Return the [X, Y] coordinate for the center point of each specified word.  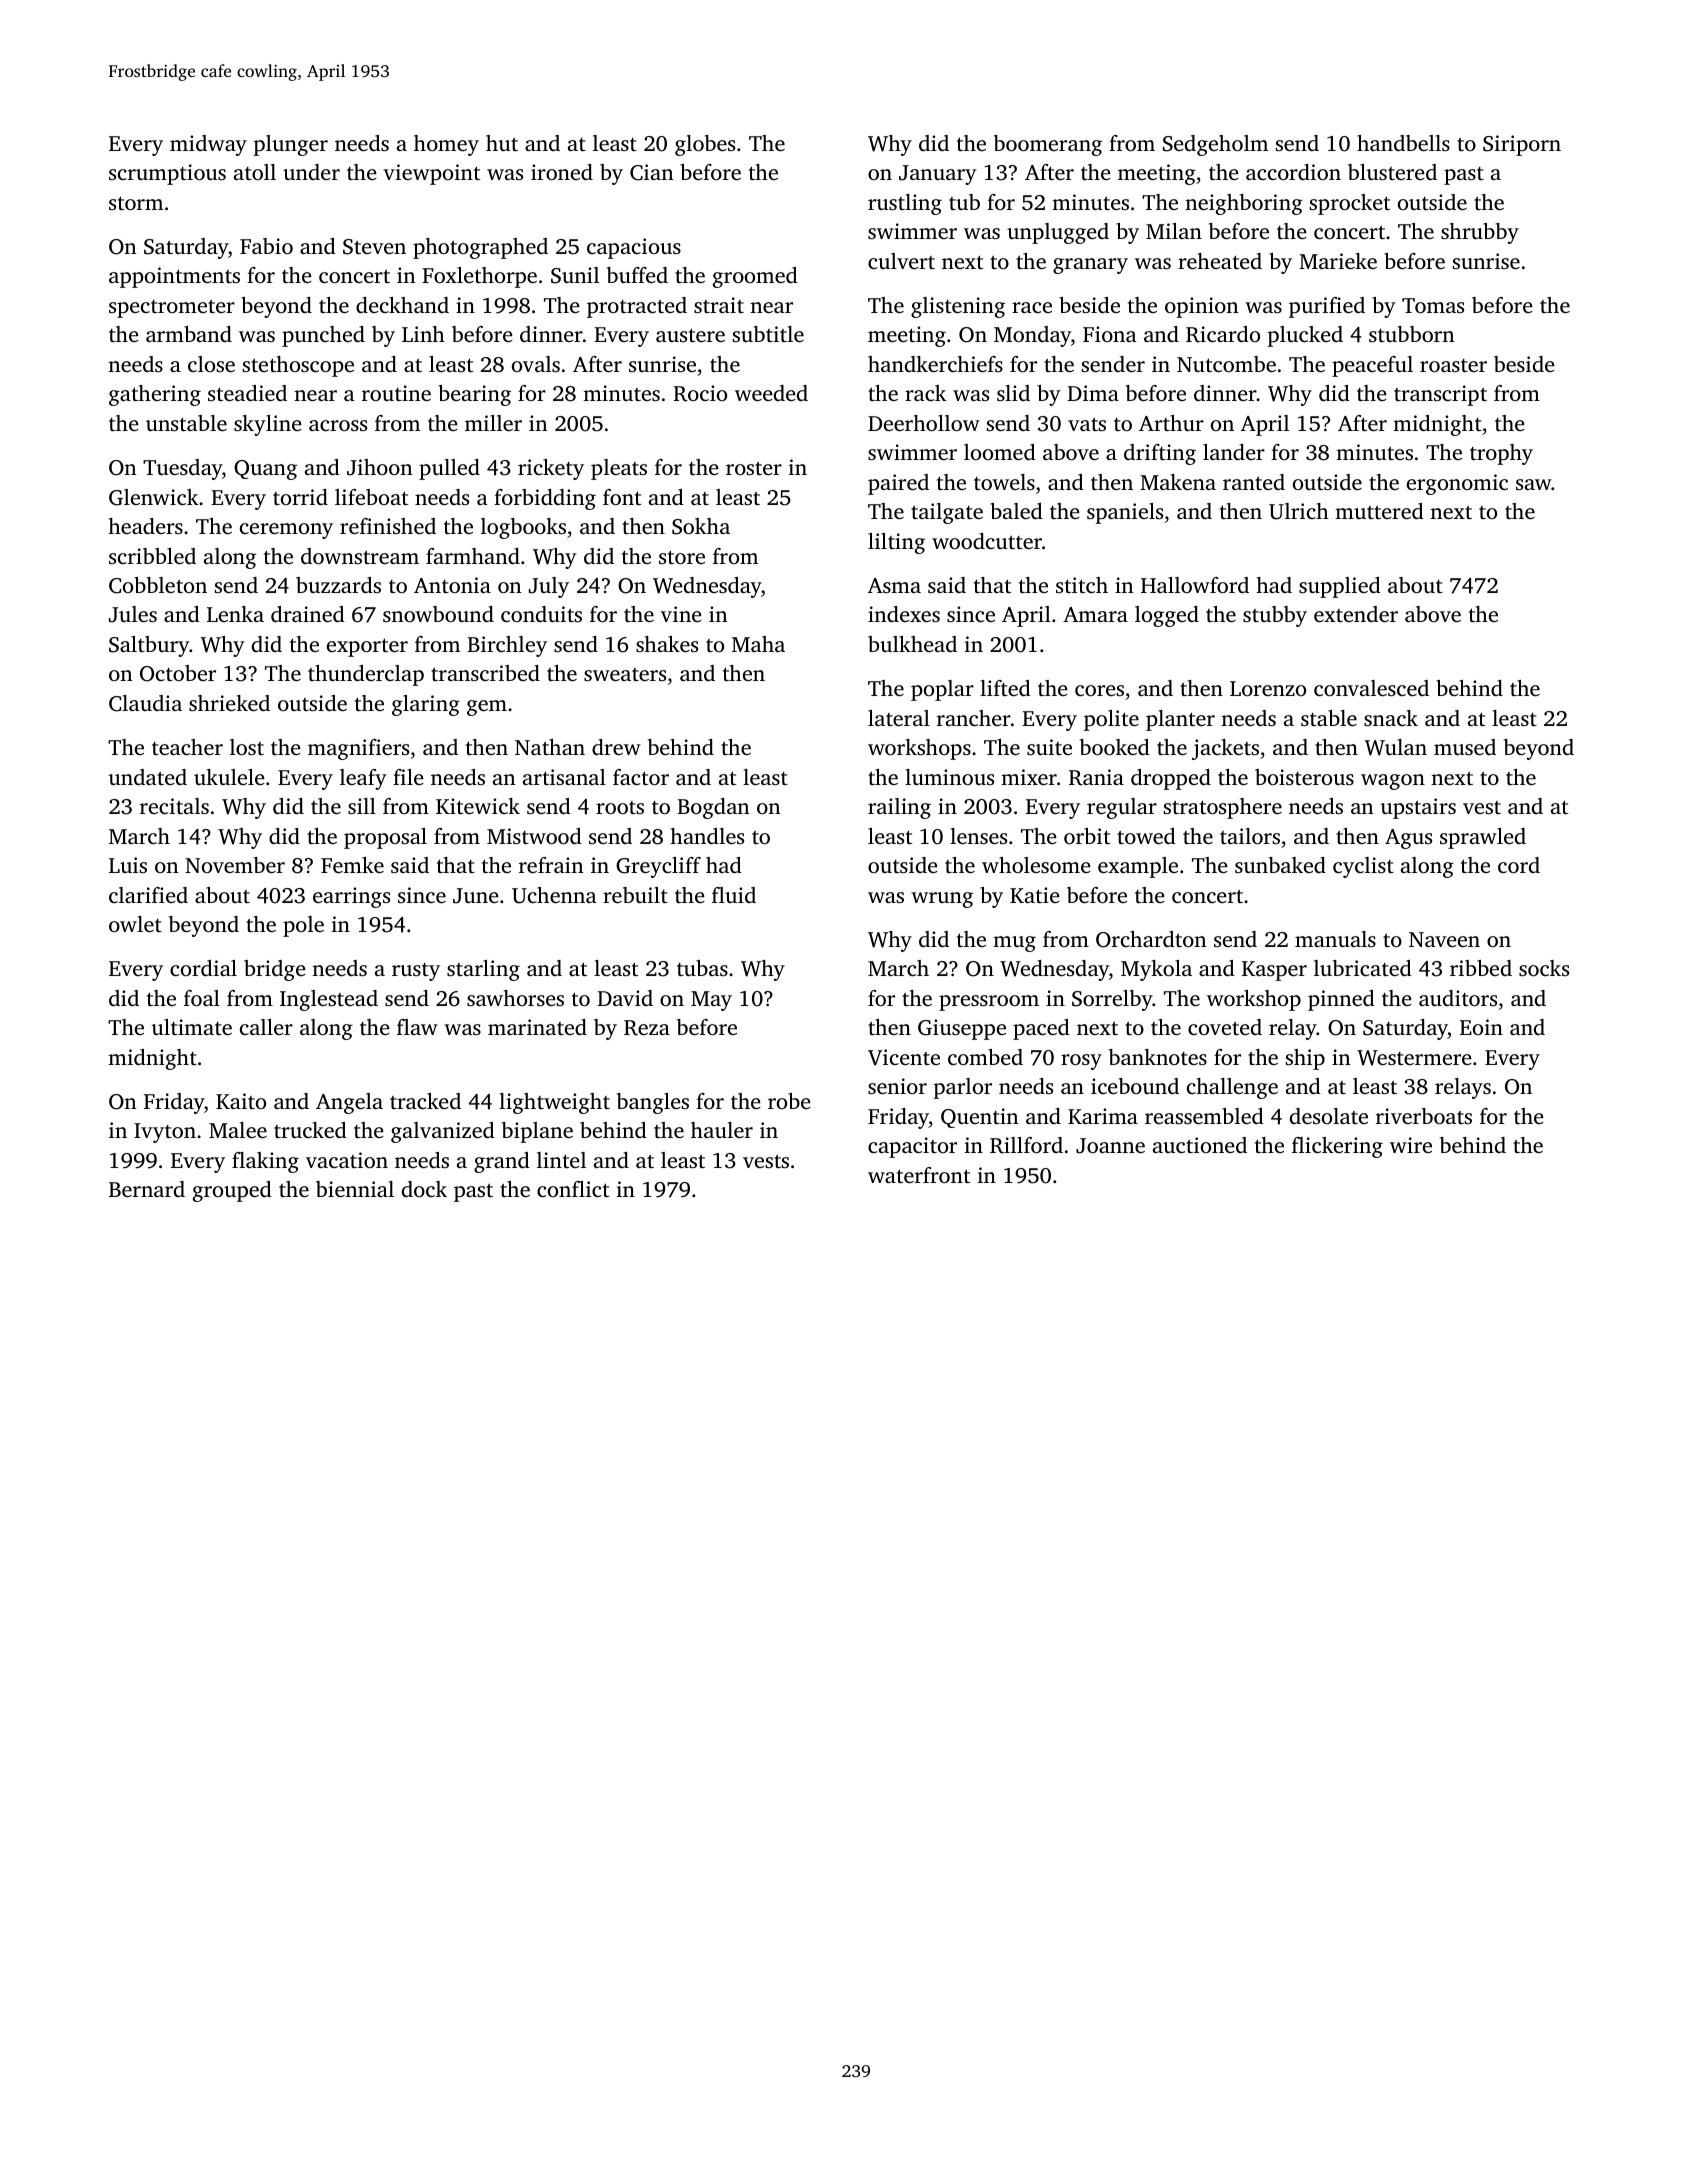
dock [424, 1189]
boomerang [1048, 145]
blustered [1392, 172]
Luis [128, 865]
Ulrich [1299, 511]
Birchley [507, 646]
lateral [899, 718]
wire [1411, 1145]
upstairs [1418, 808]
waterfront [919, 1175]
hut [502, 143]
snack [1391, 718]
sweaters [625, 674]
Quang [265, 470]
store [682, 557]
